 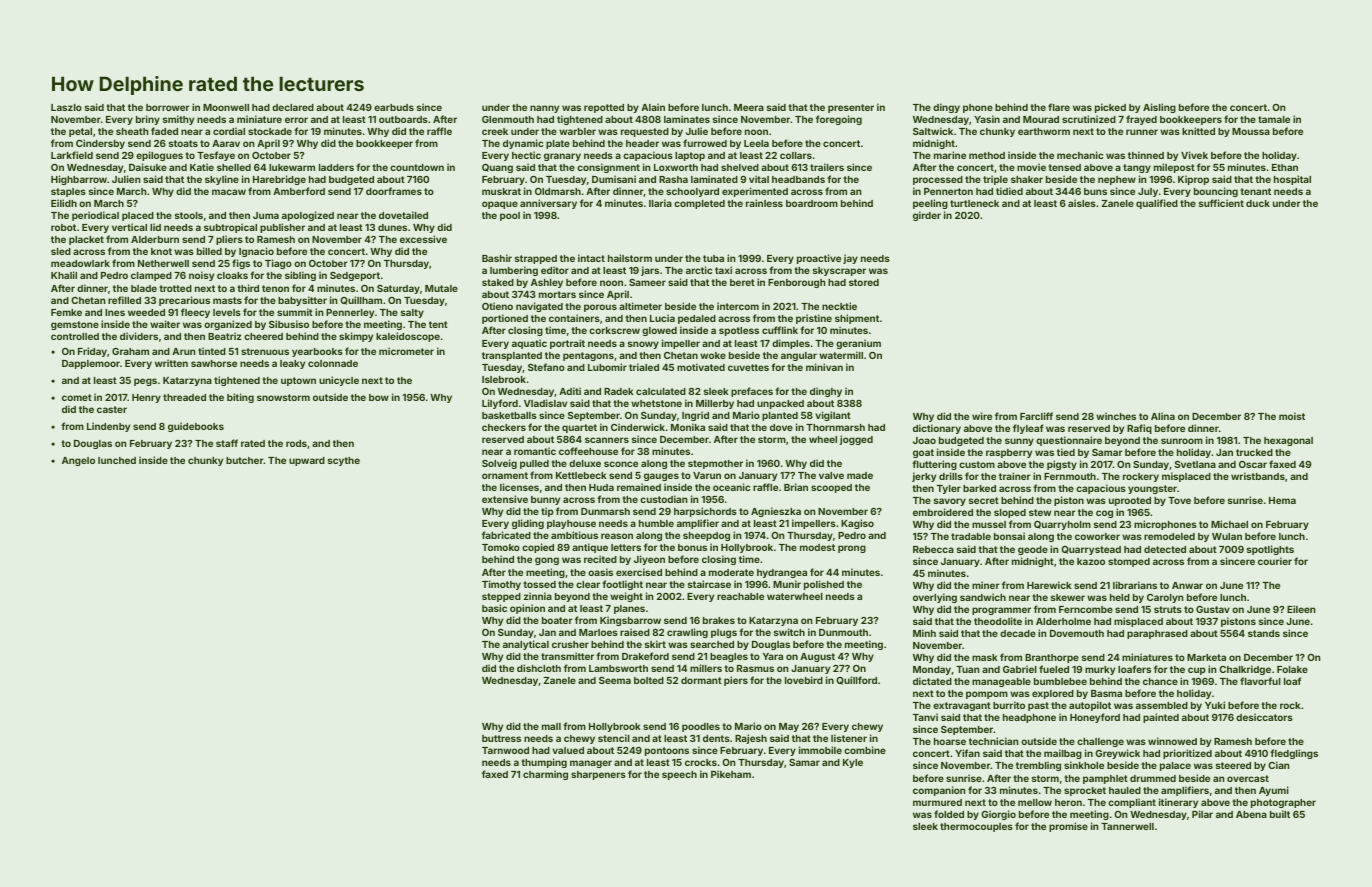 I want to click on lukewarm, so click(x=292, y=167).
